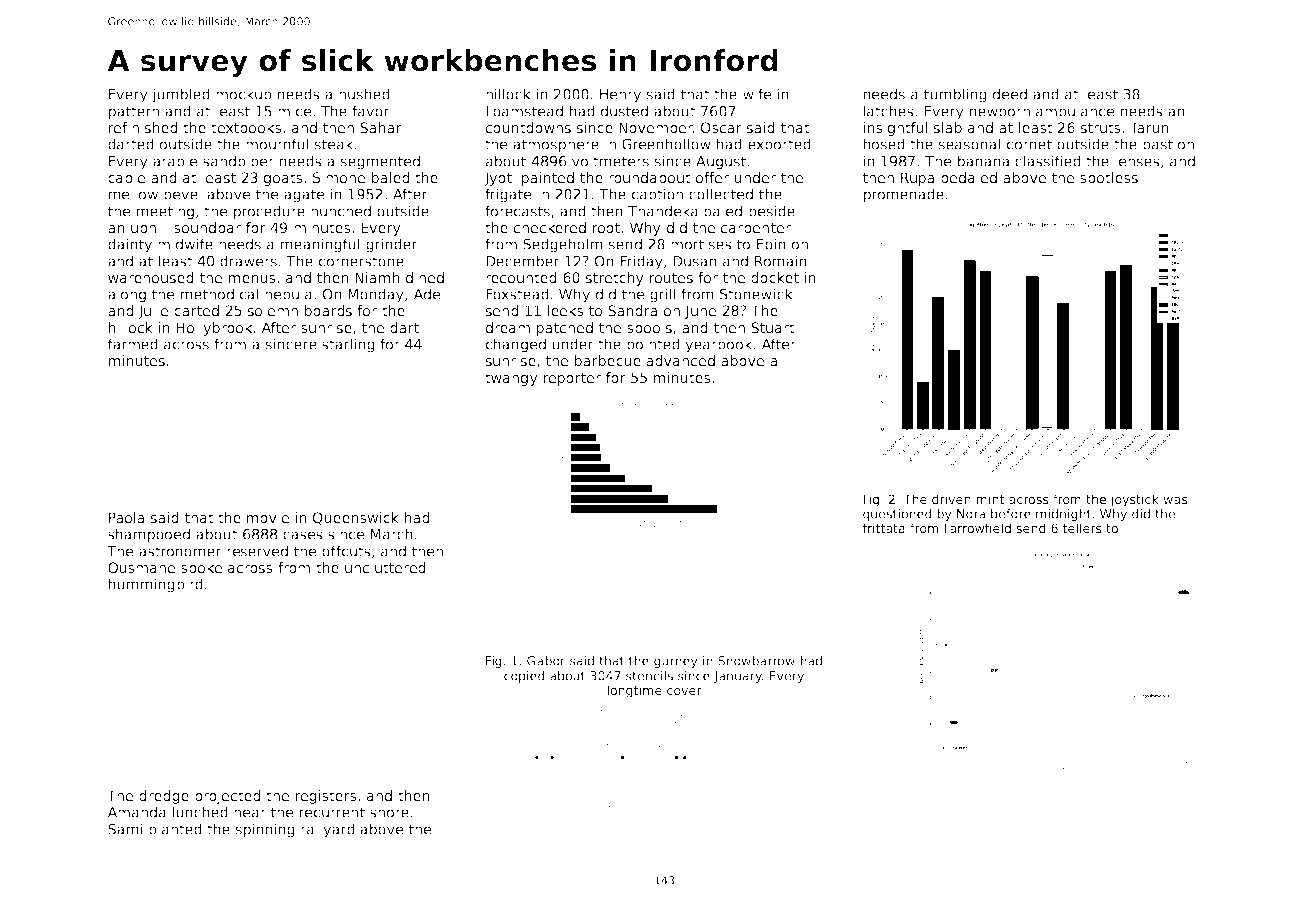  I want to click on starling, so click(348, 345).
